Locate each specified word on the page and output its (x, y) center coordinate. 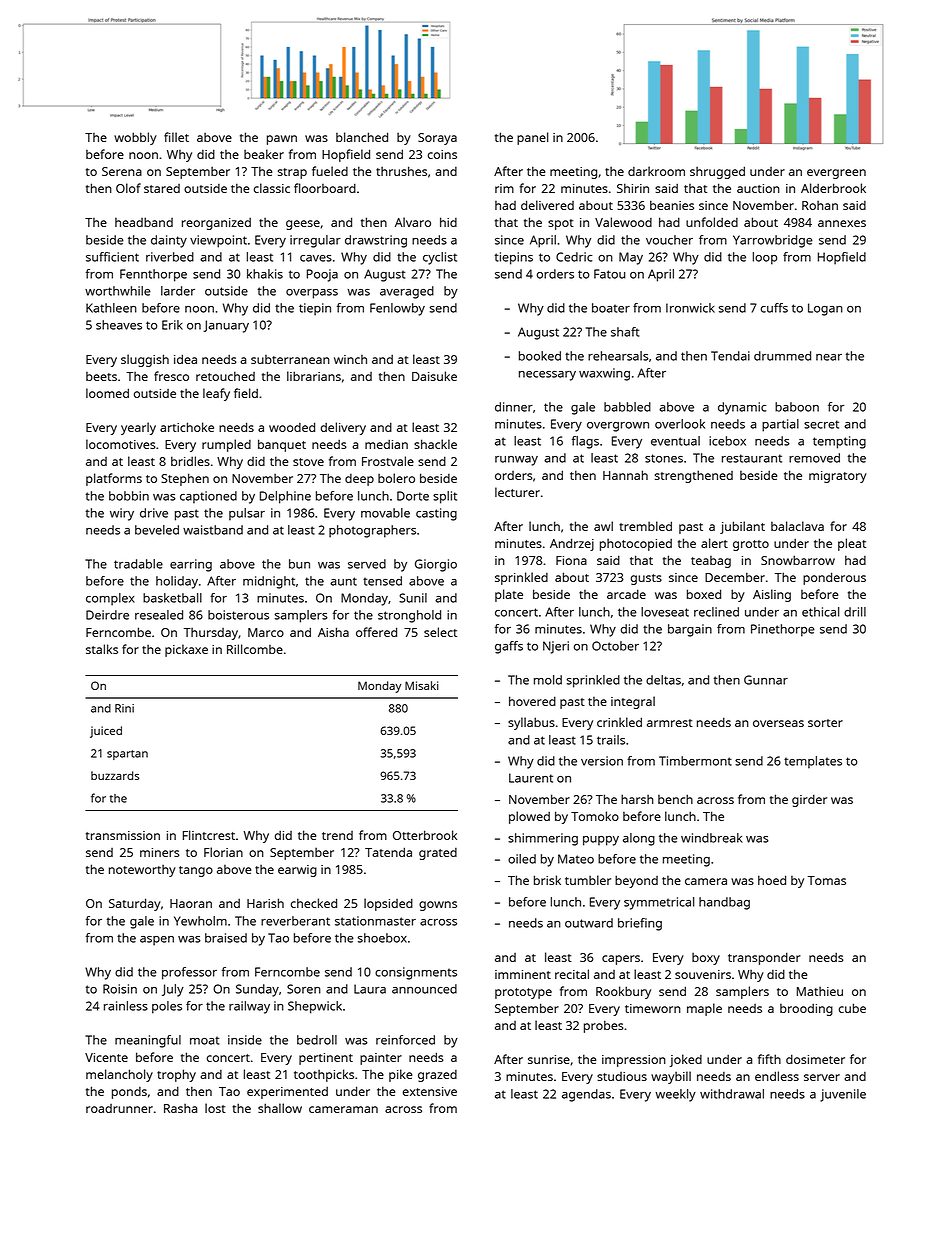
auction (758, 188)
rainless (126, 1006)
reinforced (405, 1040)
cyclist (440, 258)
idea (185, 359)
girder (809, 800)
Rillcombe (255, 649)
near (829, 357)
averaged (407, 292)
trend (337, 835)
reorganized (216, 224)
